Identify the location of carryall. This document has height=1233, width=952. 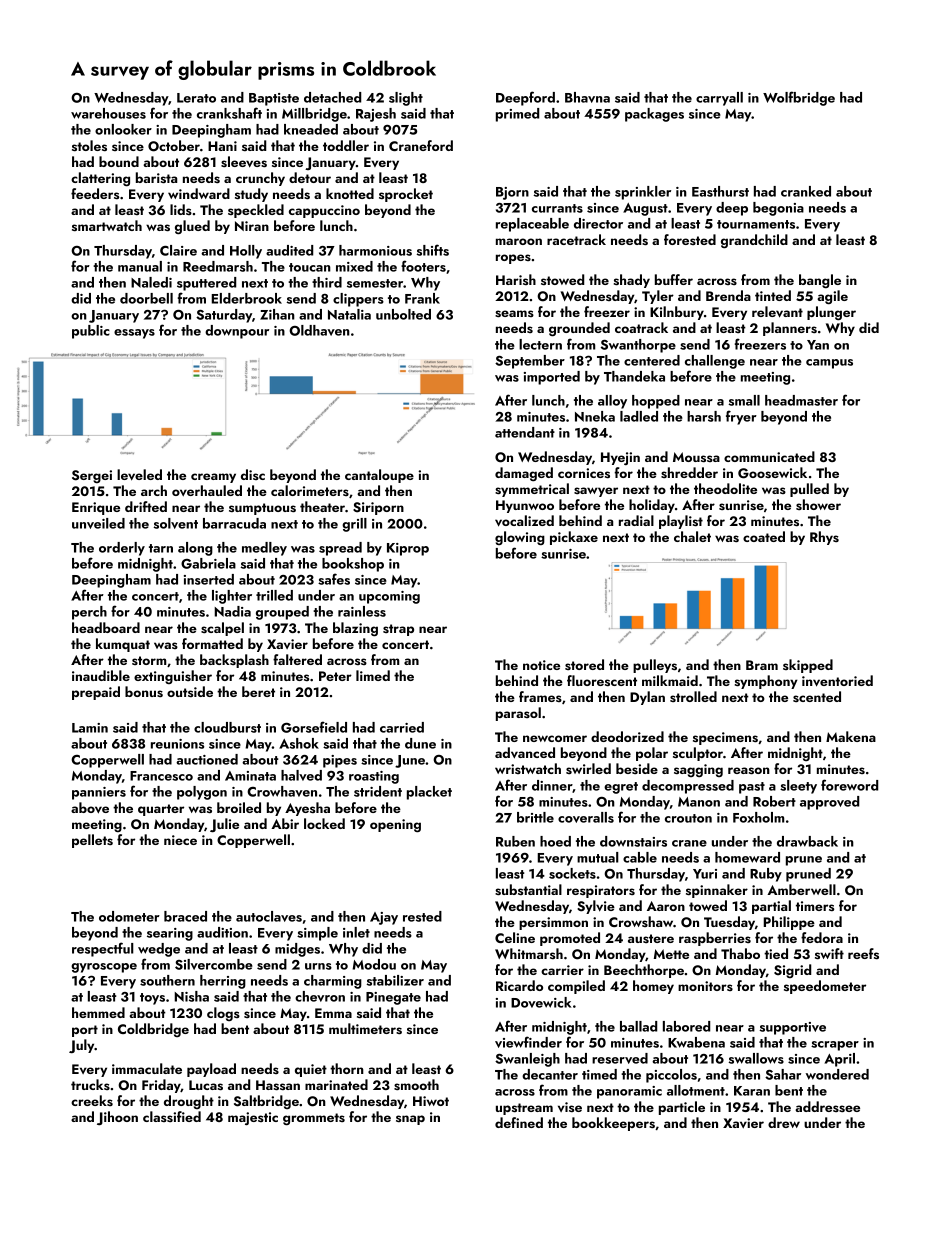
(719, 99).
